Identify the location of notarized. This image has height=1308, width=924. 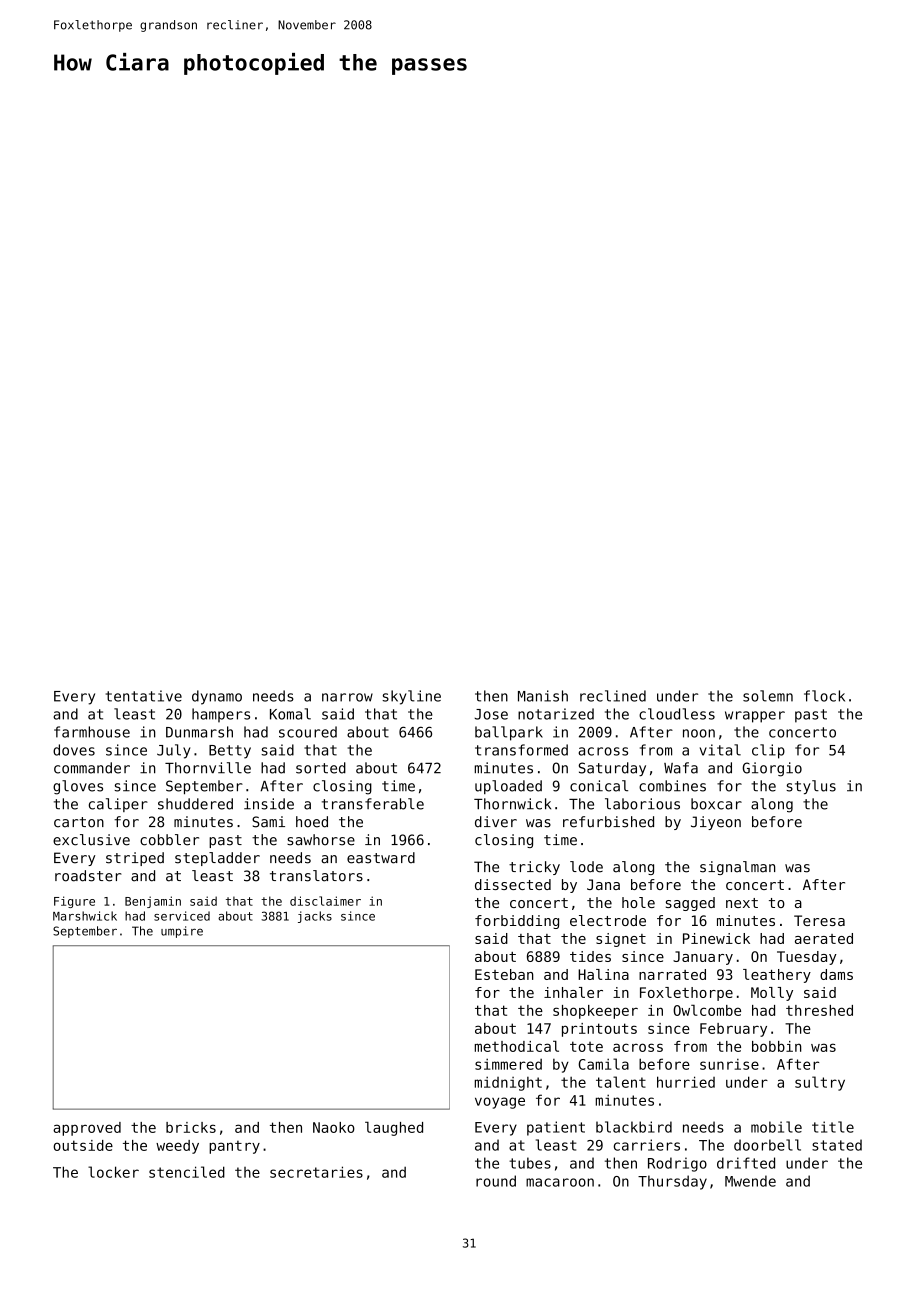
(556, 714).
